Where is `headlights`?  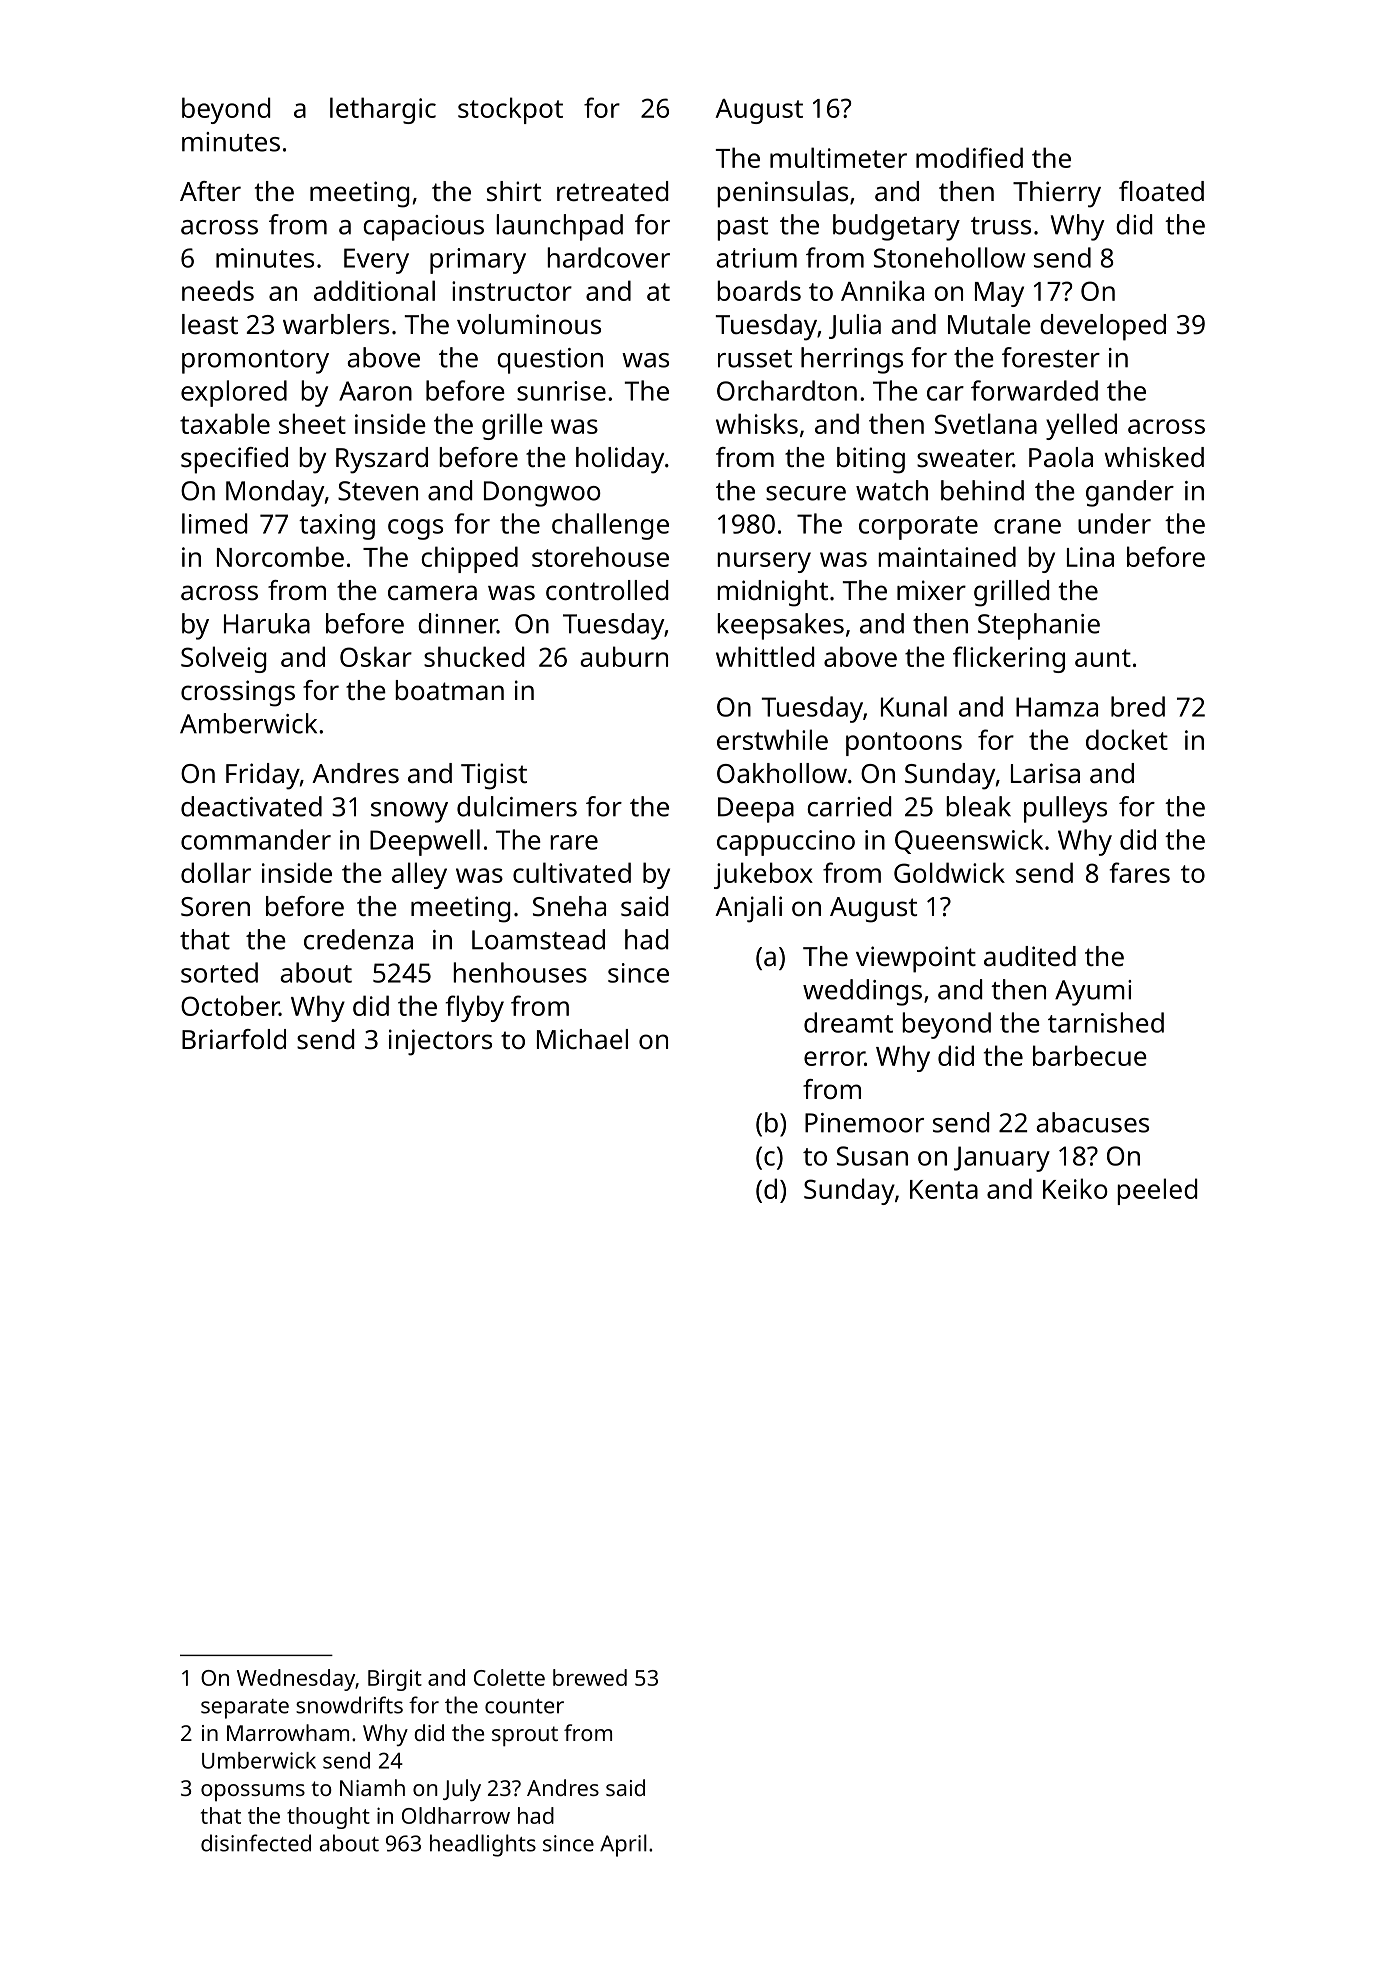
headlights is located at coordinates (483, 1845).
